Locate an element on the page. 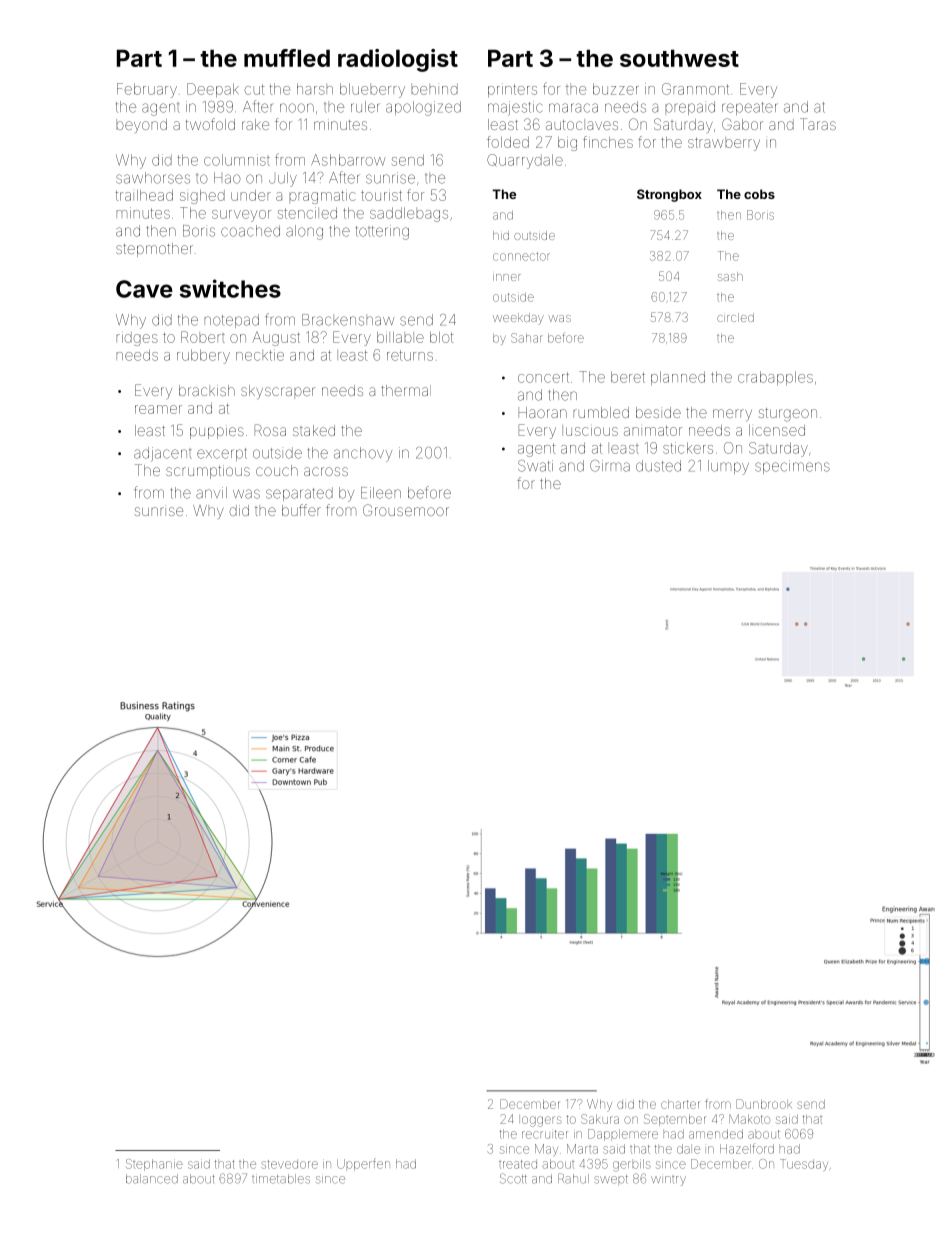  balanced is located at coordinates (152, 1179).
